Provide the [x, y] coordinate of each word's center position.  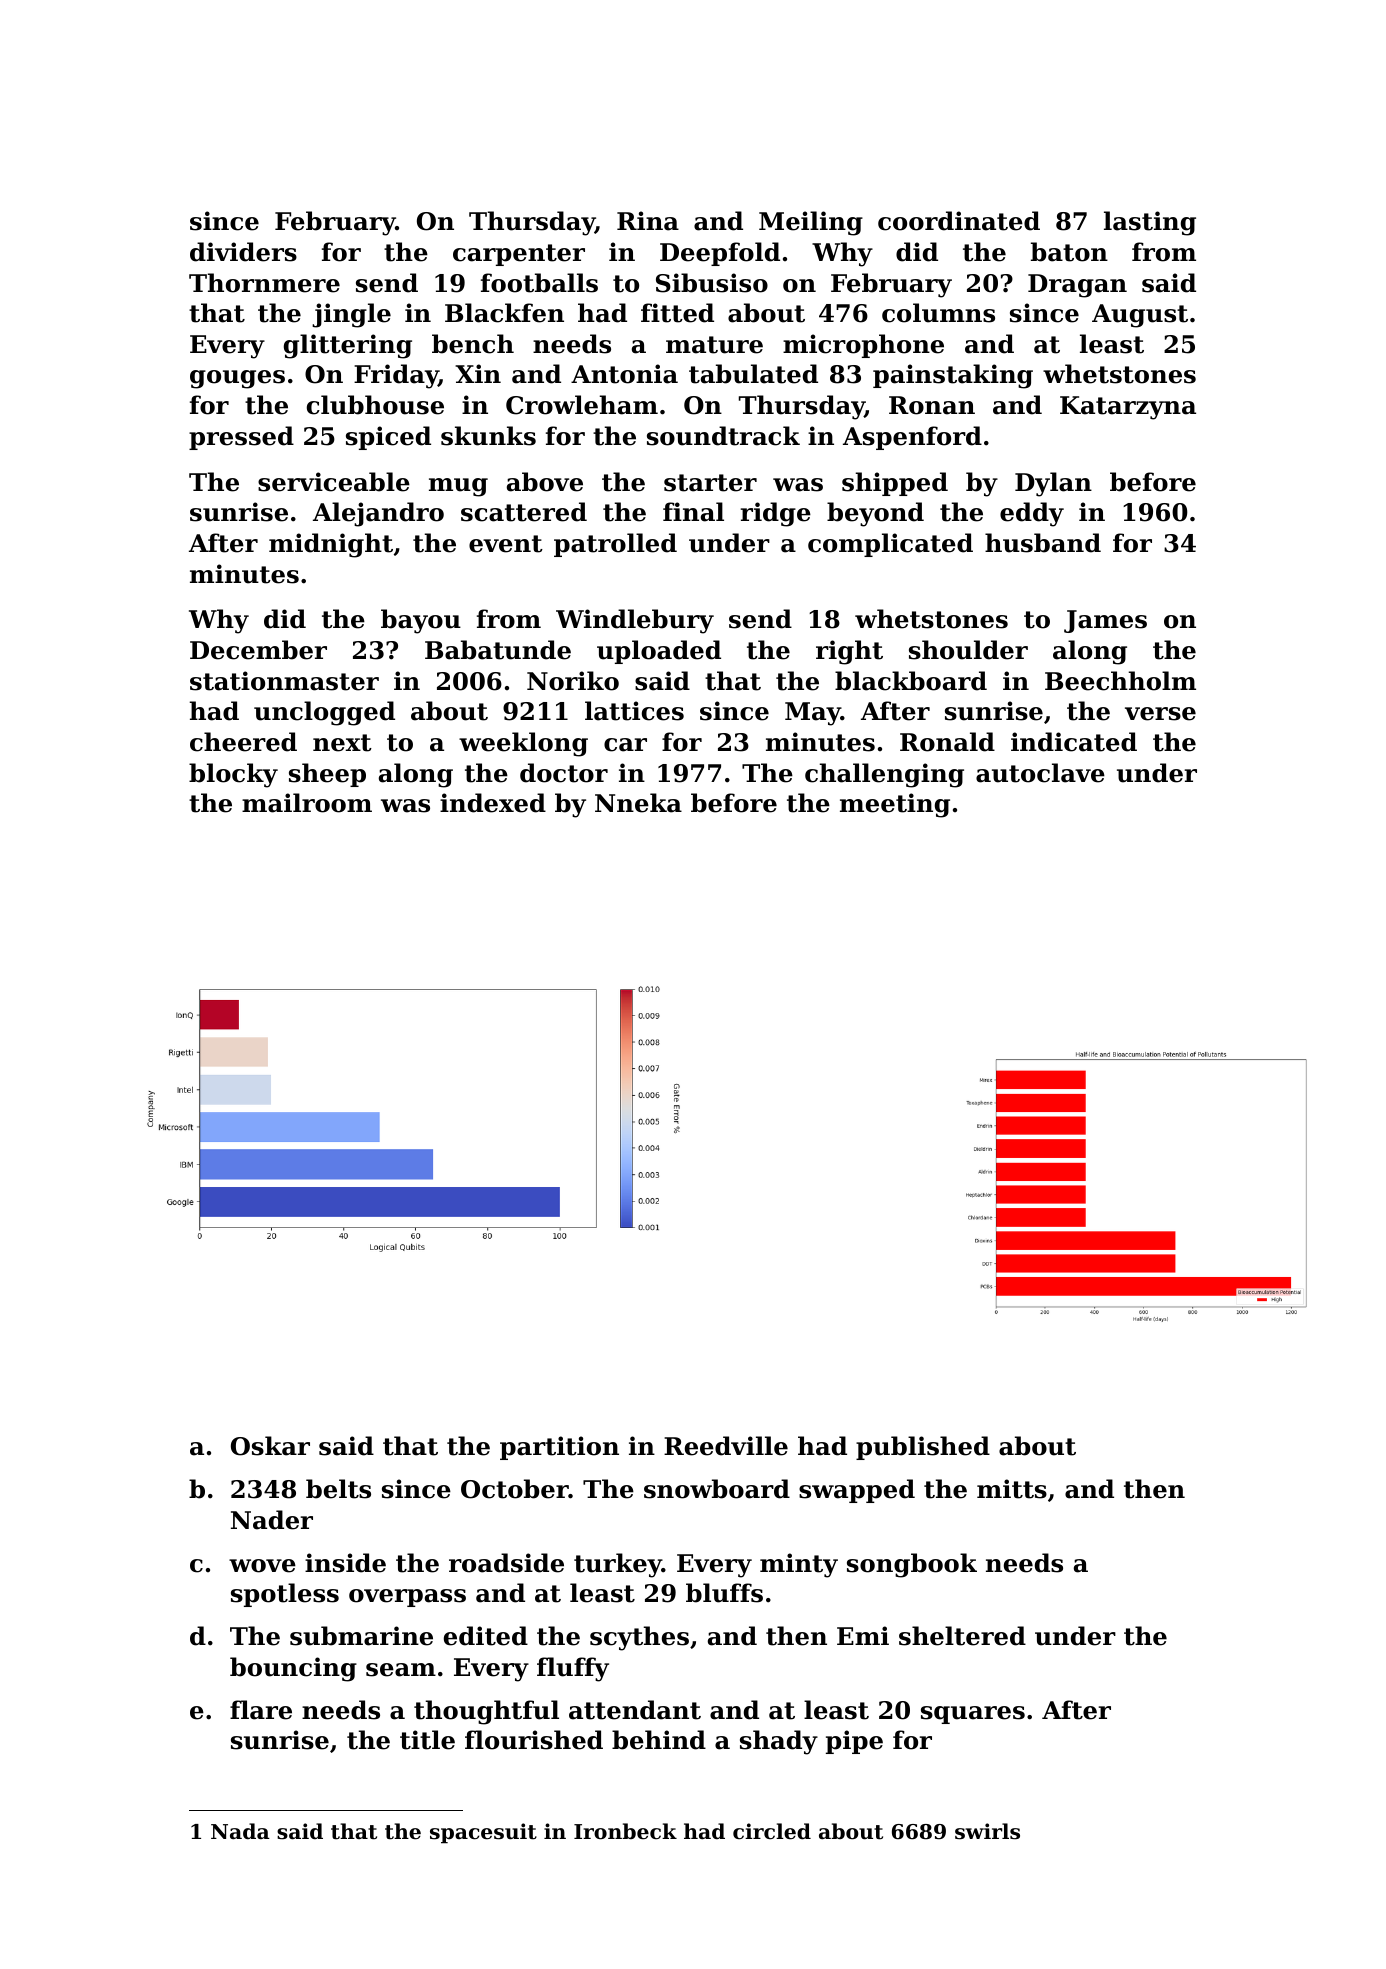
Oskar [270, 1446]
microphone [863, 346]
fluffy [573, 1669]
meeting [895, 805]
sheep [327, 775]
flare [261, 1710]
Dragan [1077, 286]
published [923, 1448]
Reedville [726, 1446]
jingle [351, 315]
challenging [884, 775]
